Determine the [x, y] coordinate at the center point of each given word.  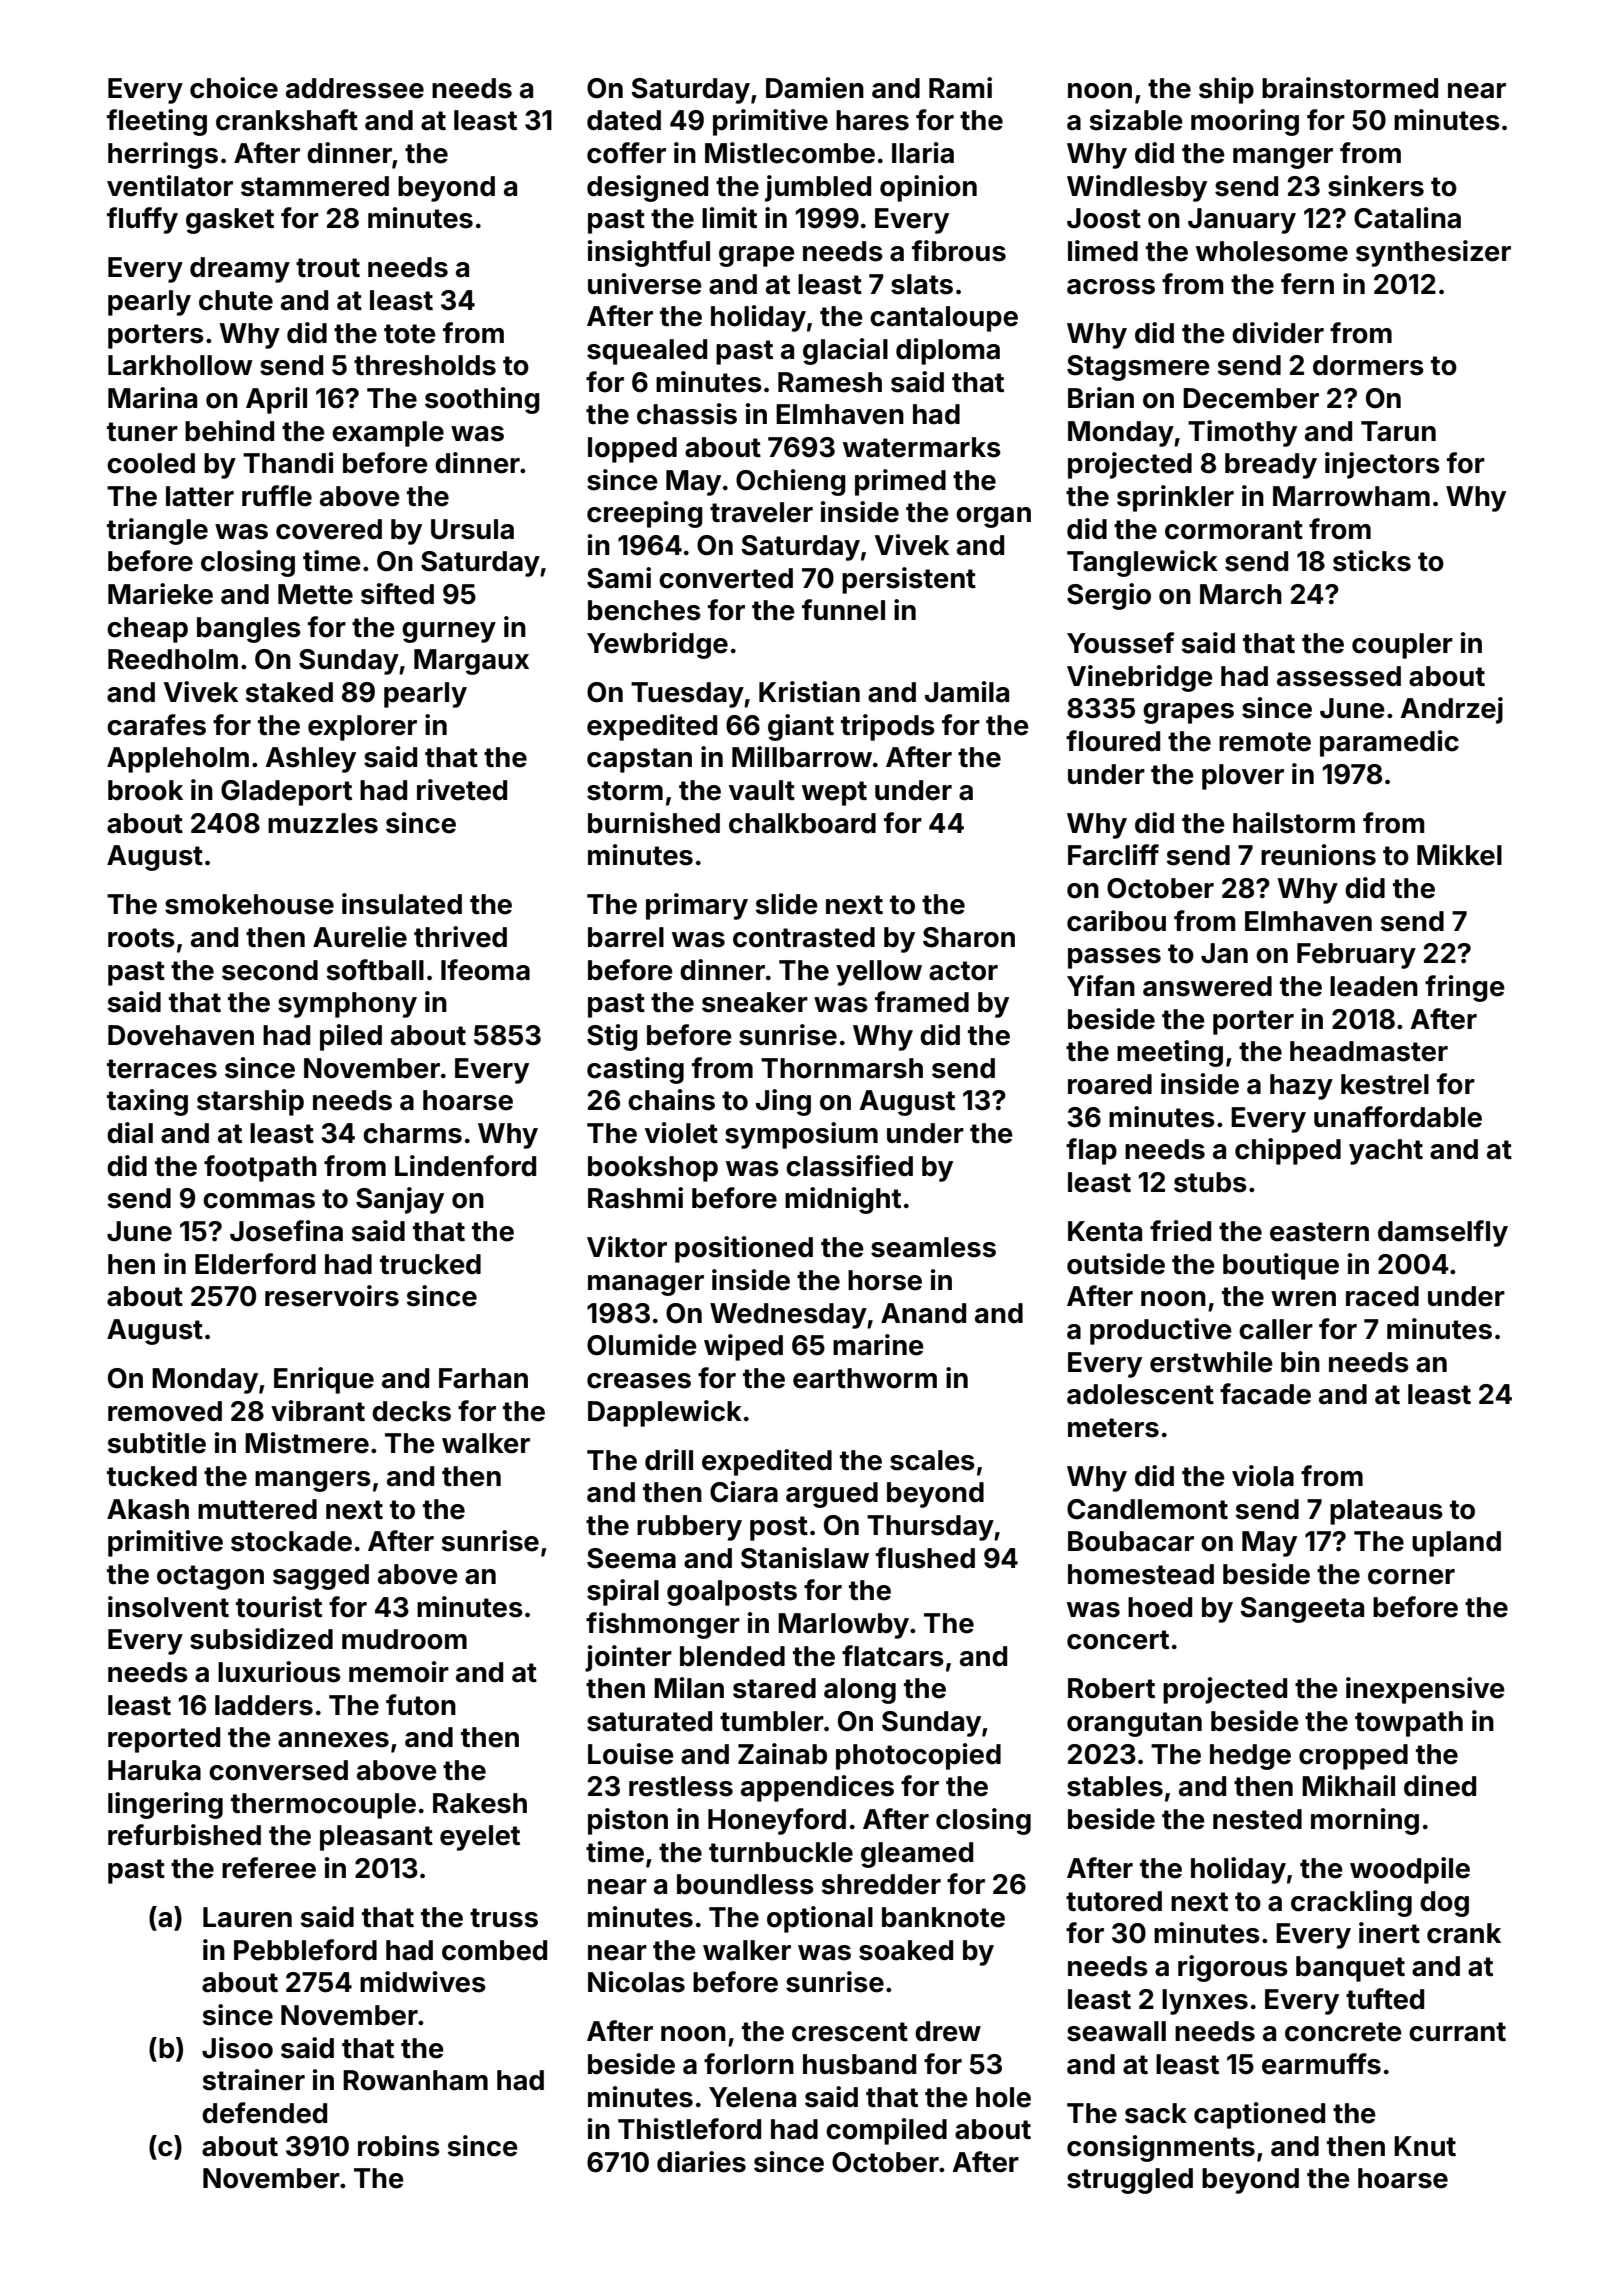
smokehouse [249, 904]
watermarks [922, 447]
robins [399, 2146]
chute [236, 300]
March [1241, 594]
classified [849, 1166]
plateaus [1386, 1512]
